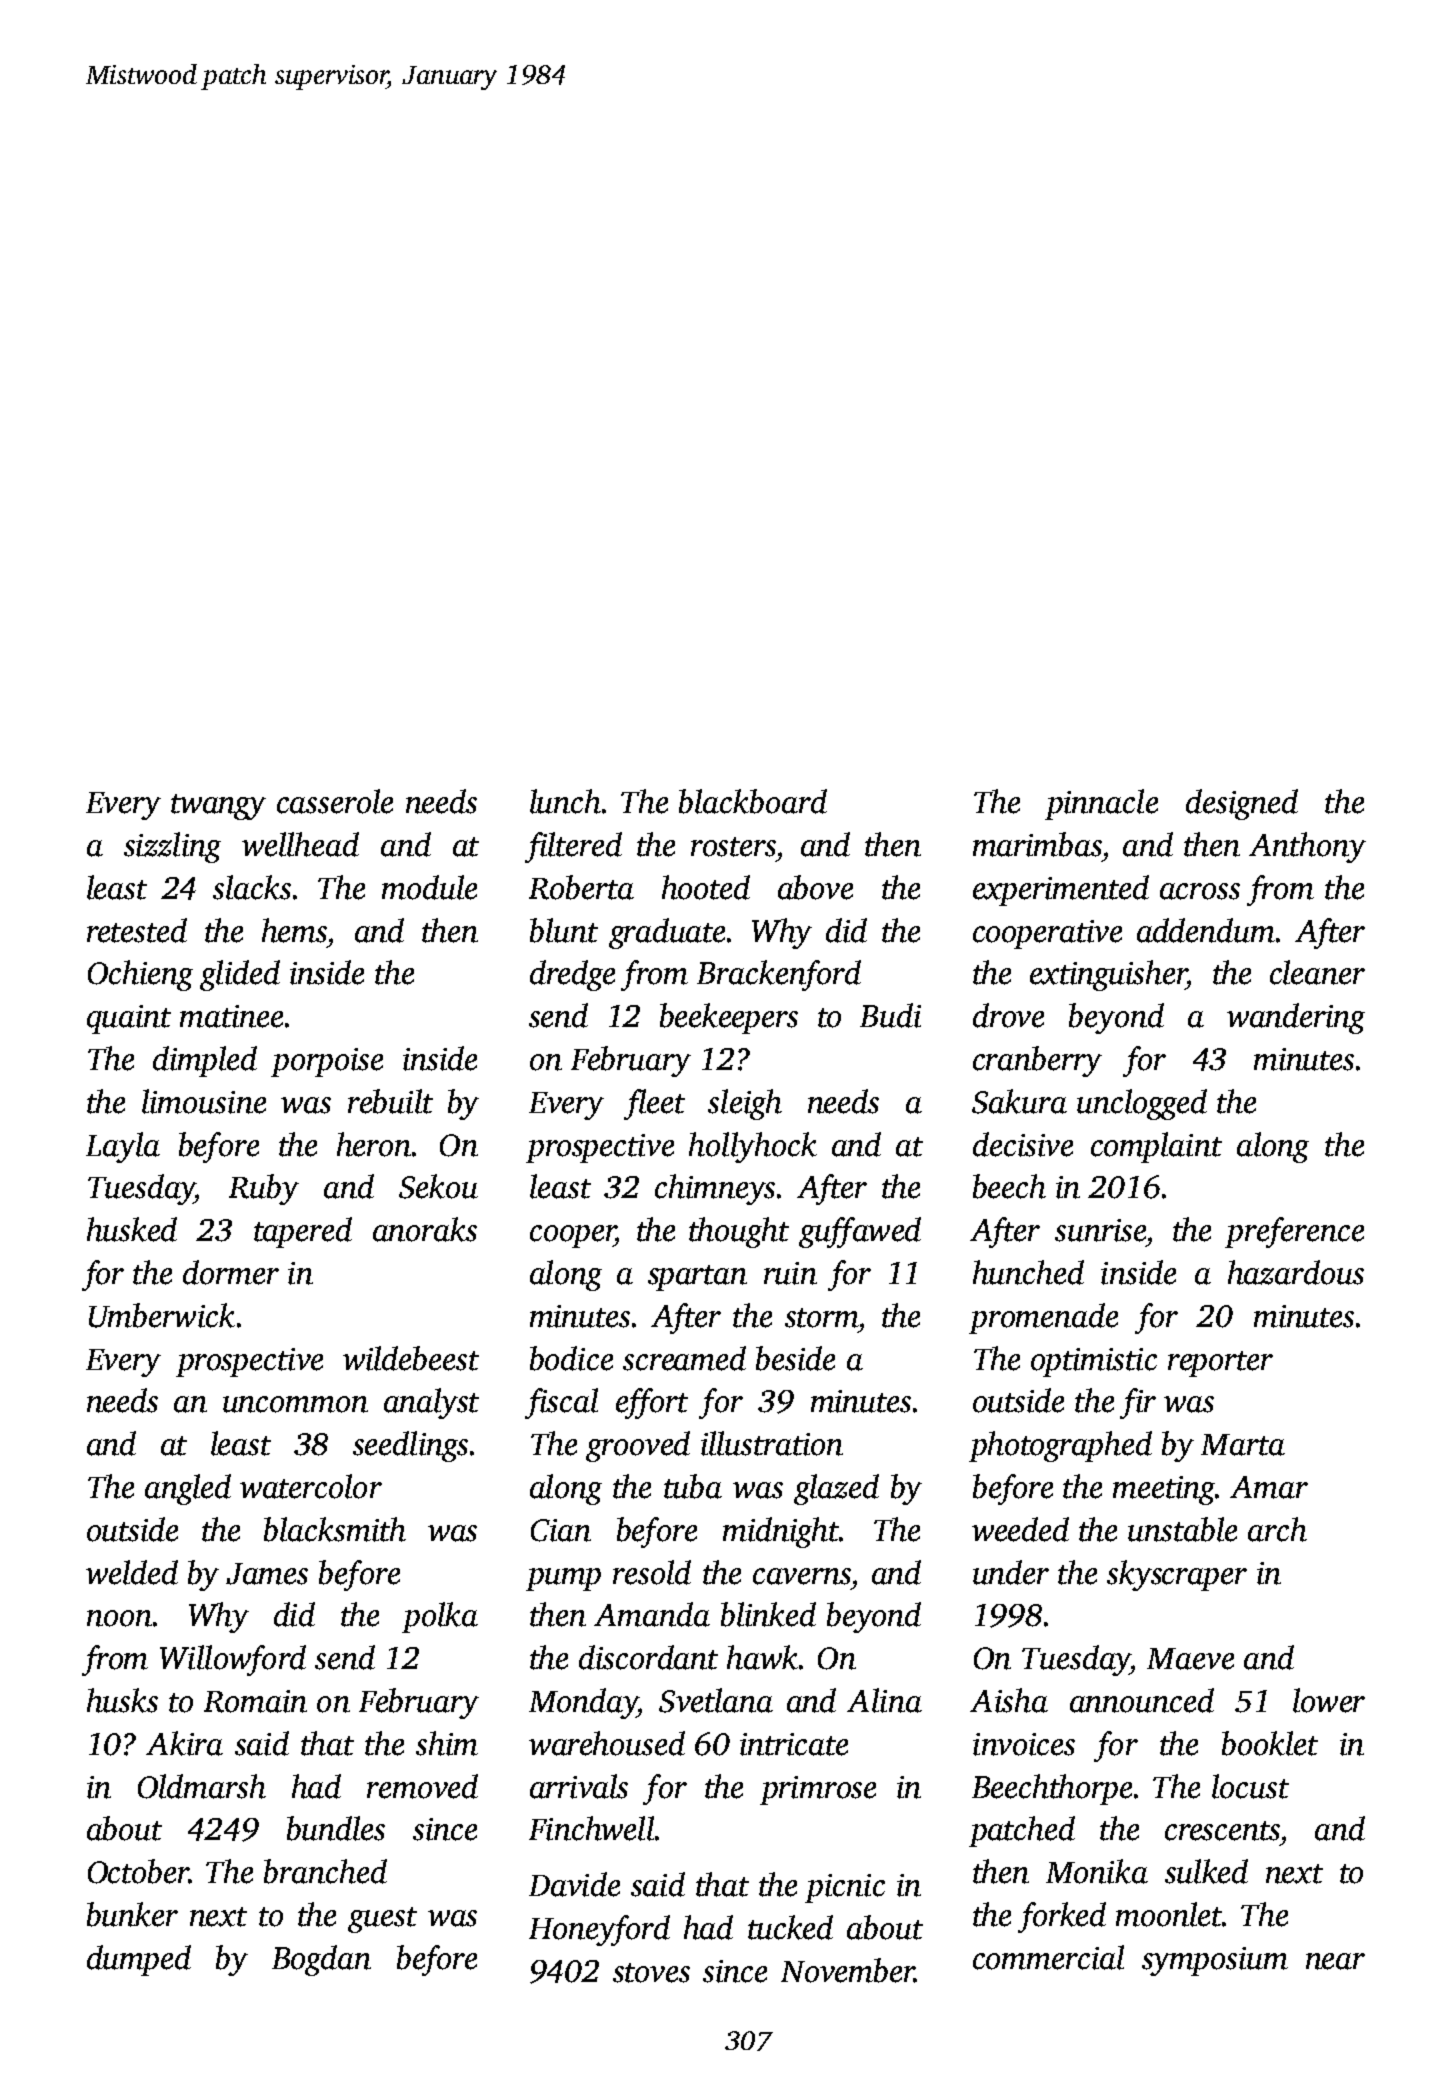 This document has height=2100, width=1450. I want to click on Umberwick, so click(162, 1315).
